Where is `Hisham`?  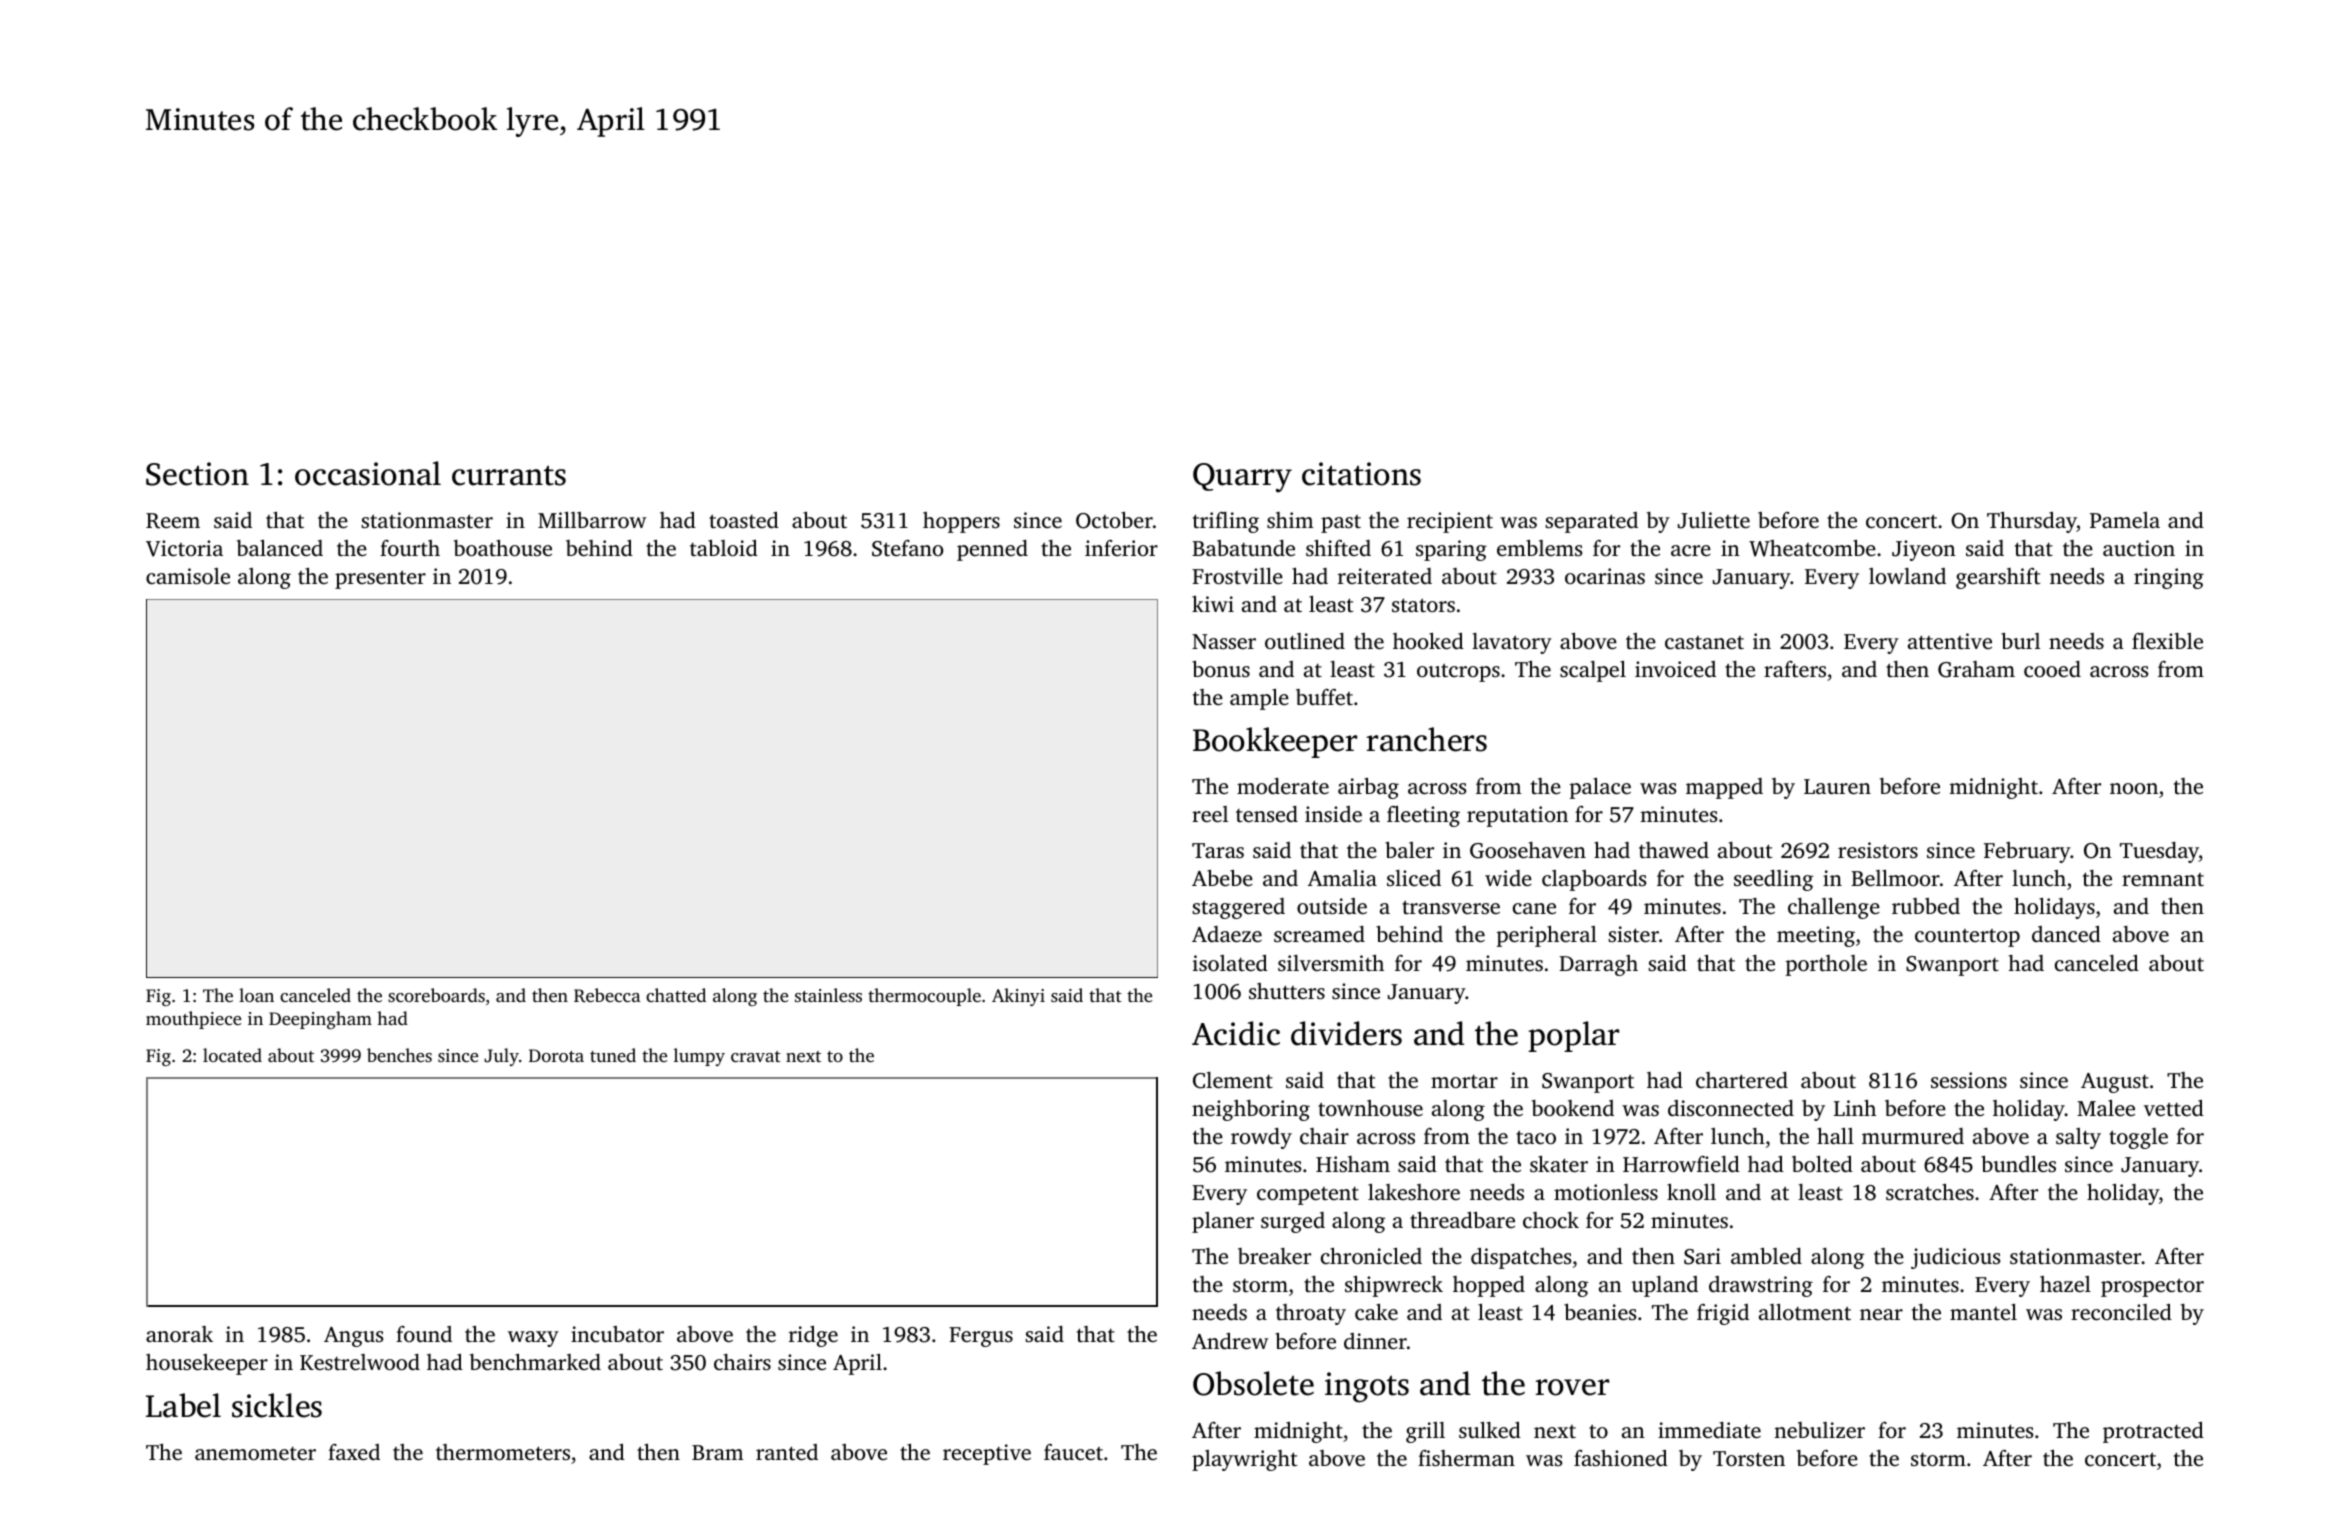
Hisham is located at coordinates (1353, 1164).
